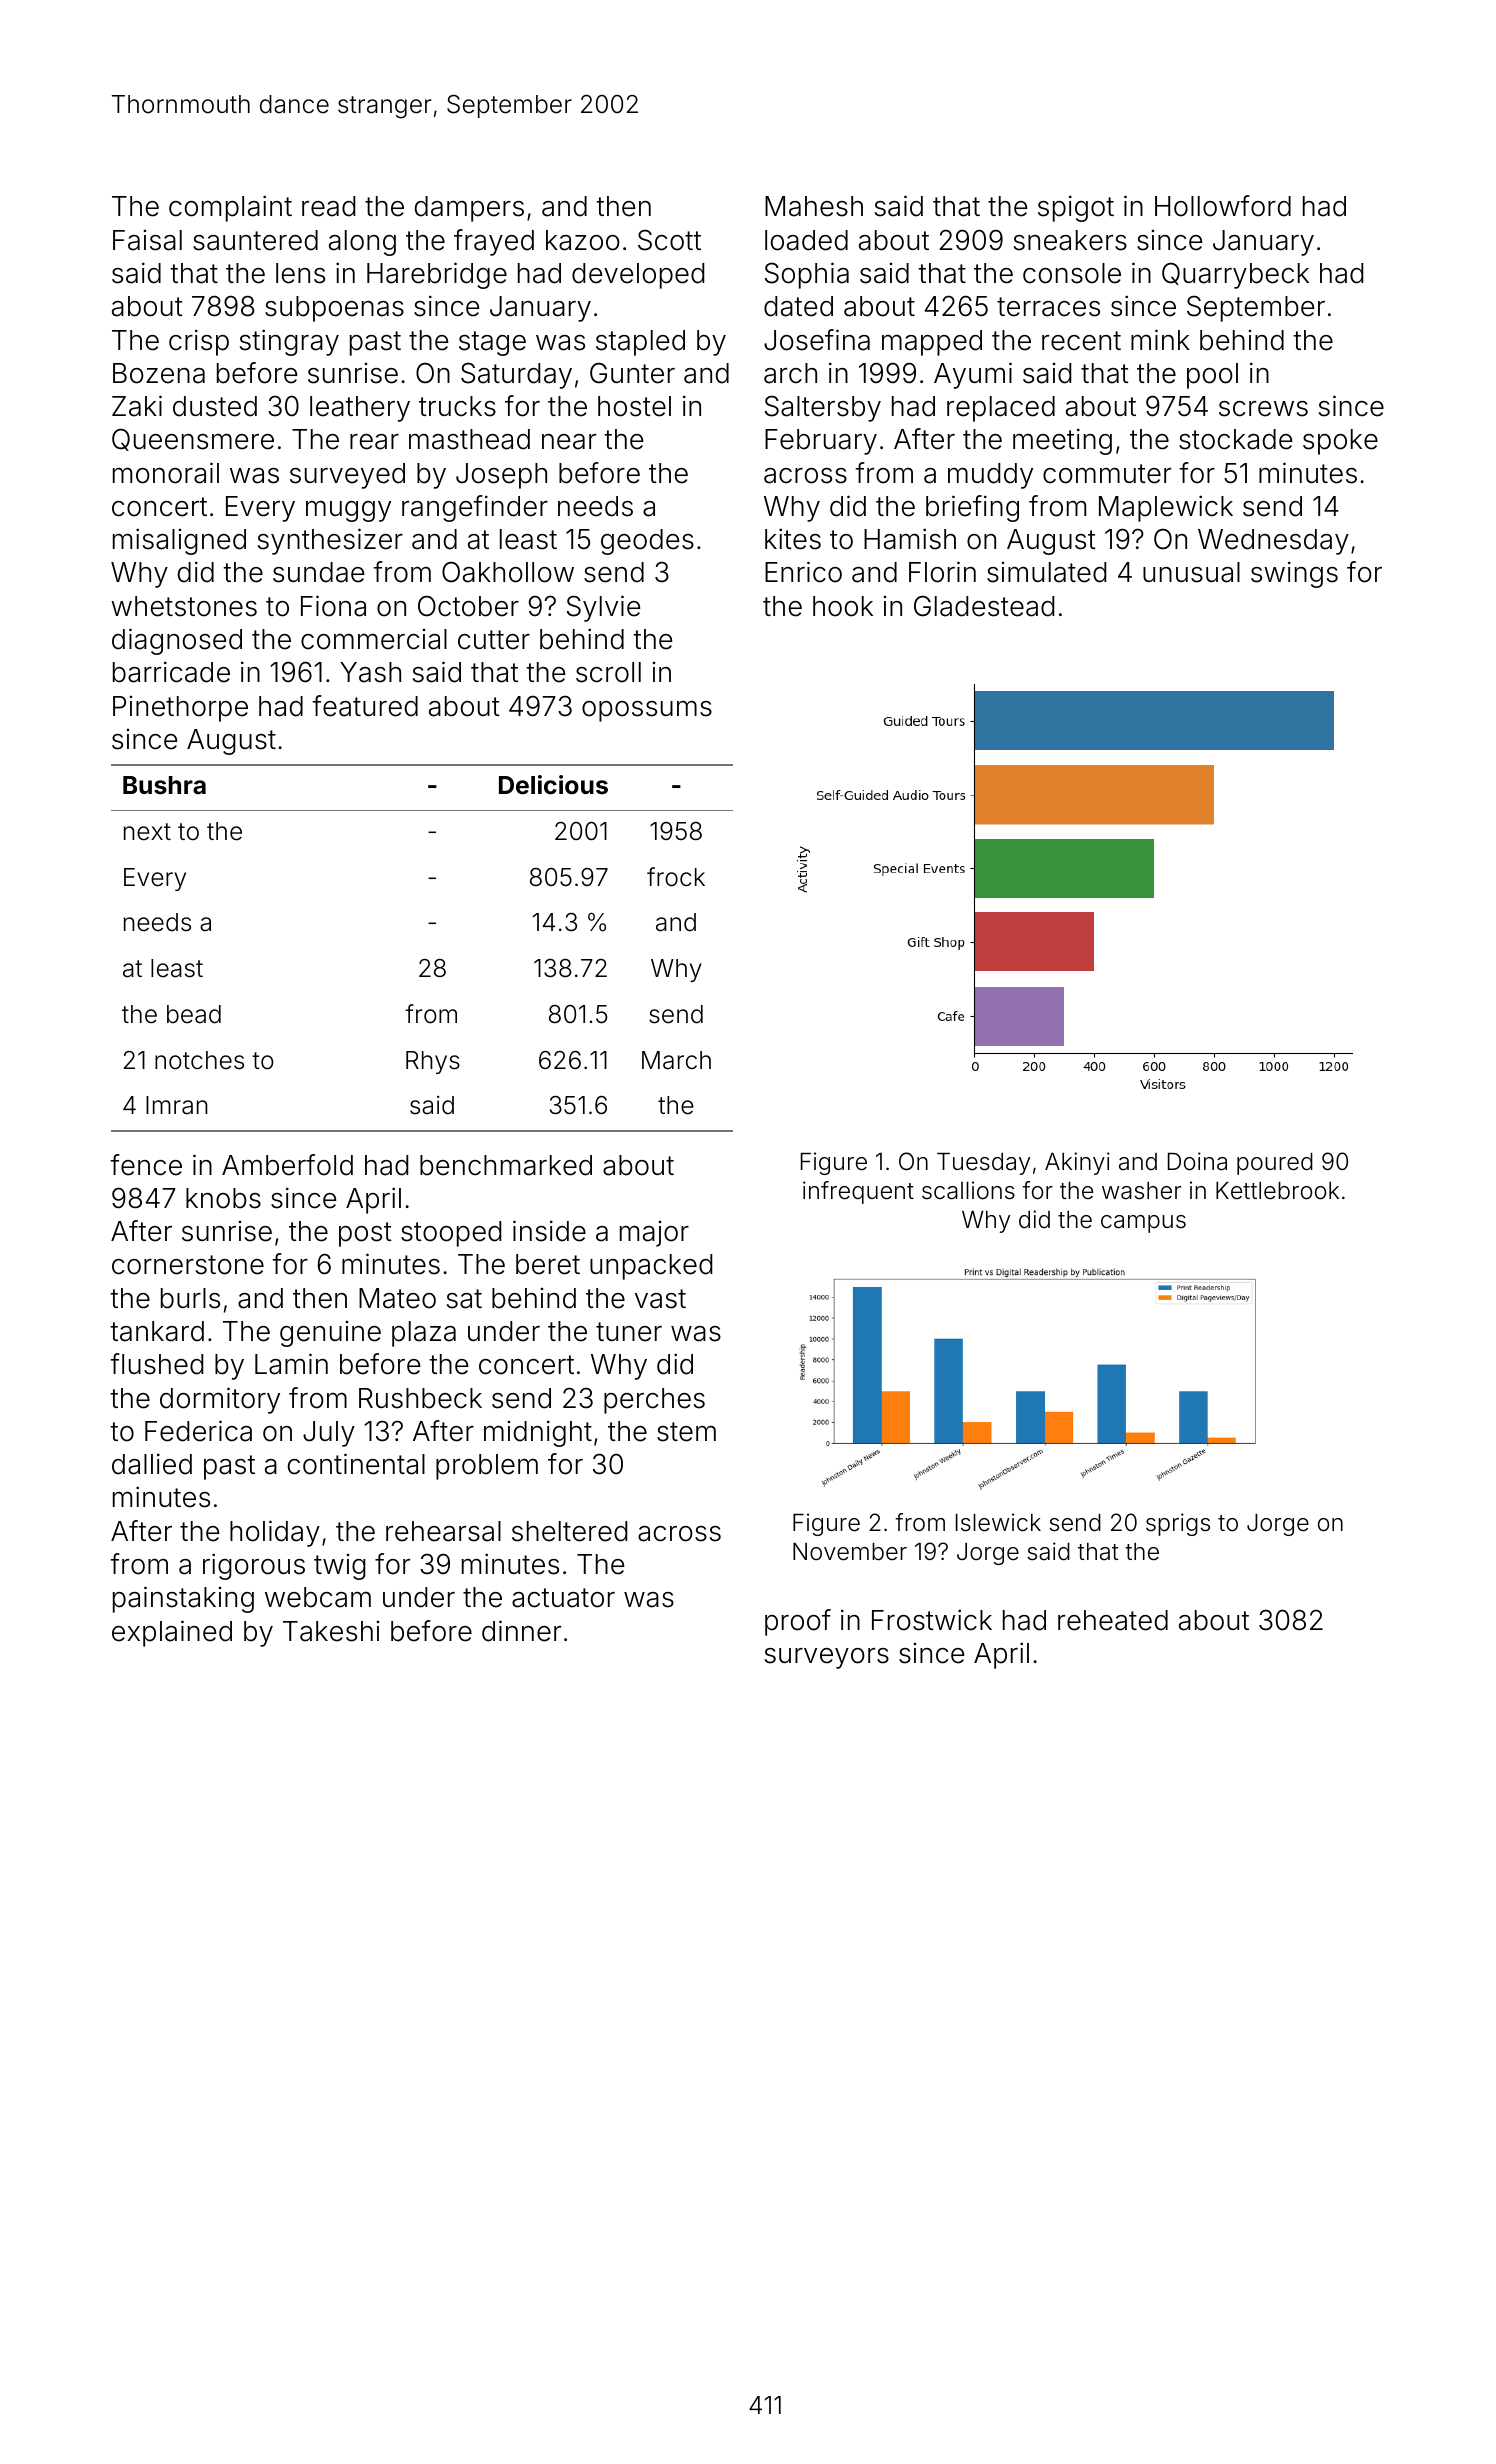 The width and height of the screenshot is (1496, 2464). Describe the element at coordinates (194, 1014) in the screenshot. I see `bead` at that location.
